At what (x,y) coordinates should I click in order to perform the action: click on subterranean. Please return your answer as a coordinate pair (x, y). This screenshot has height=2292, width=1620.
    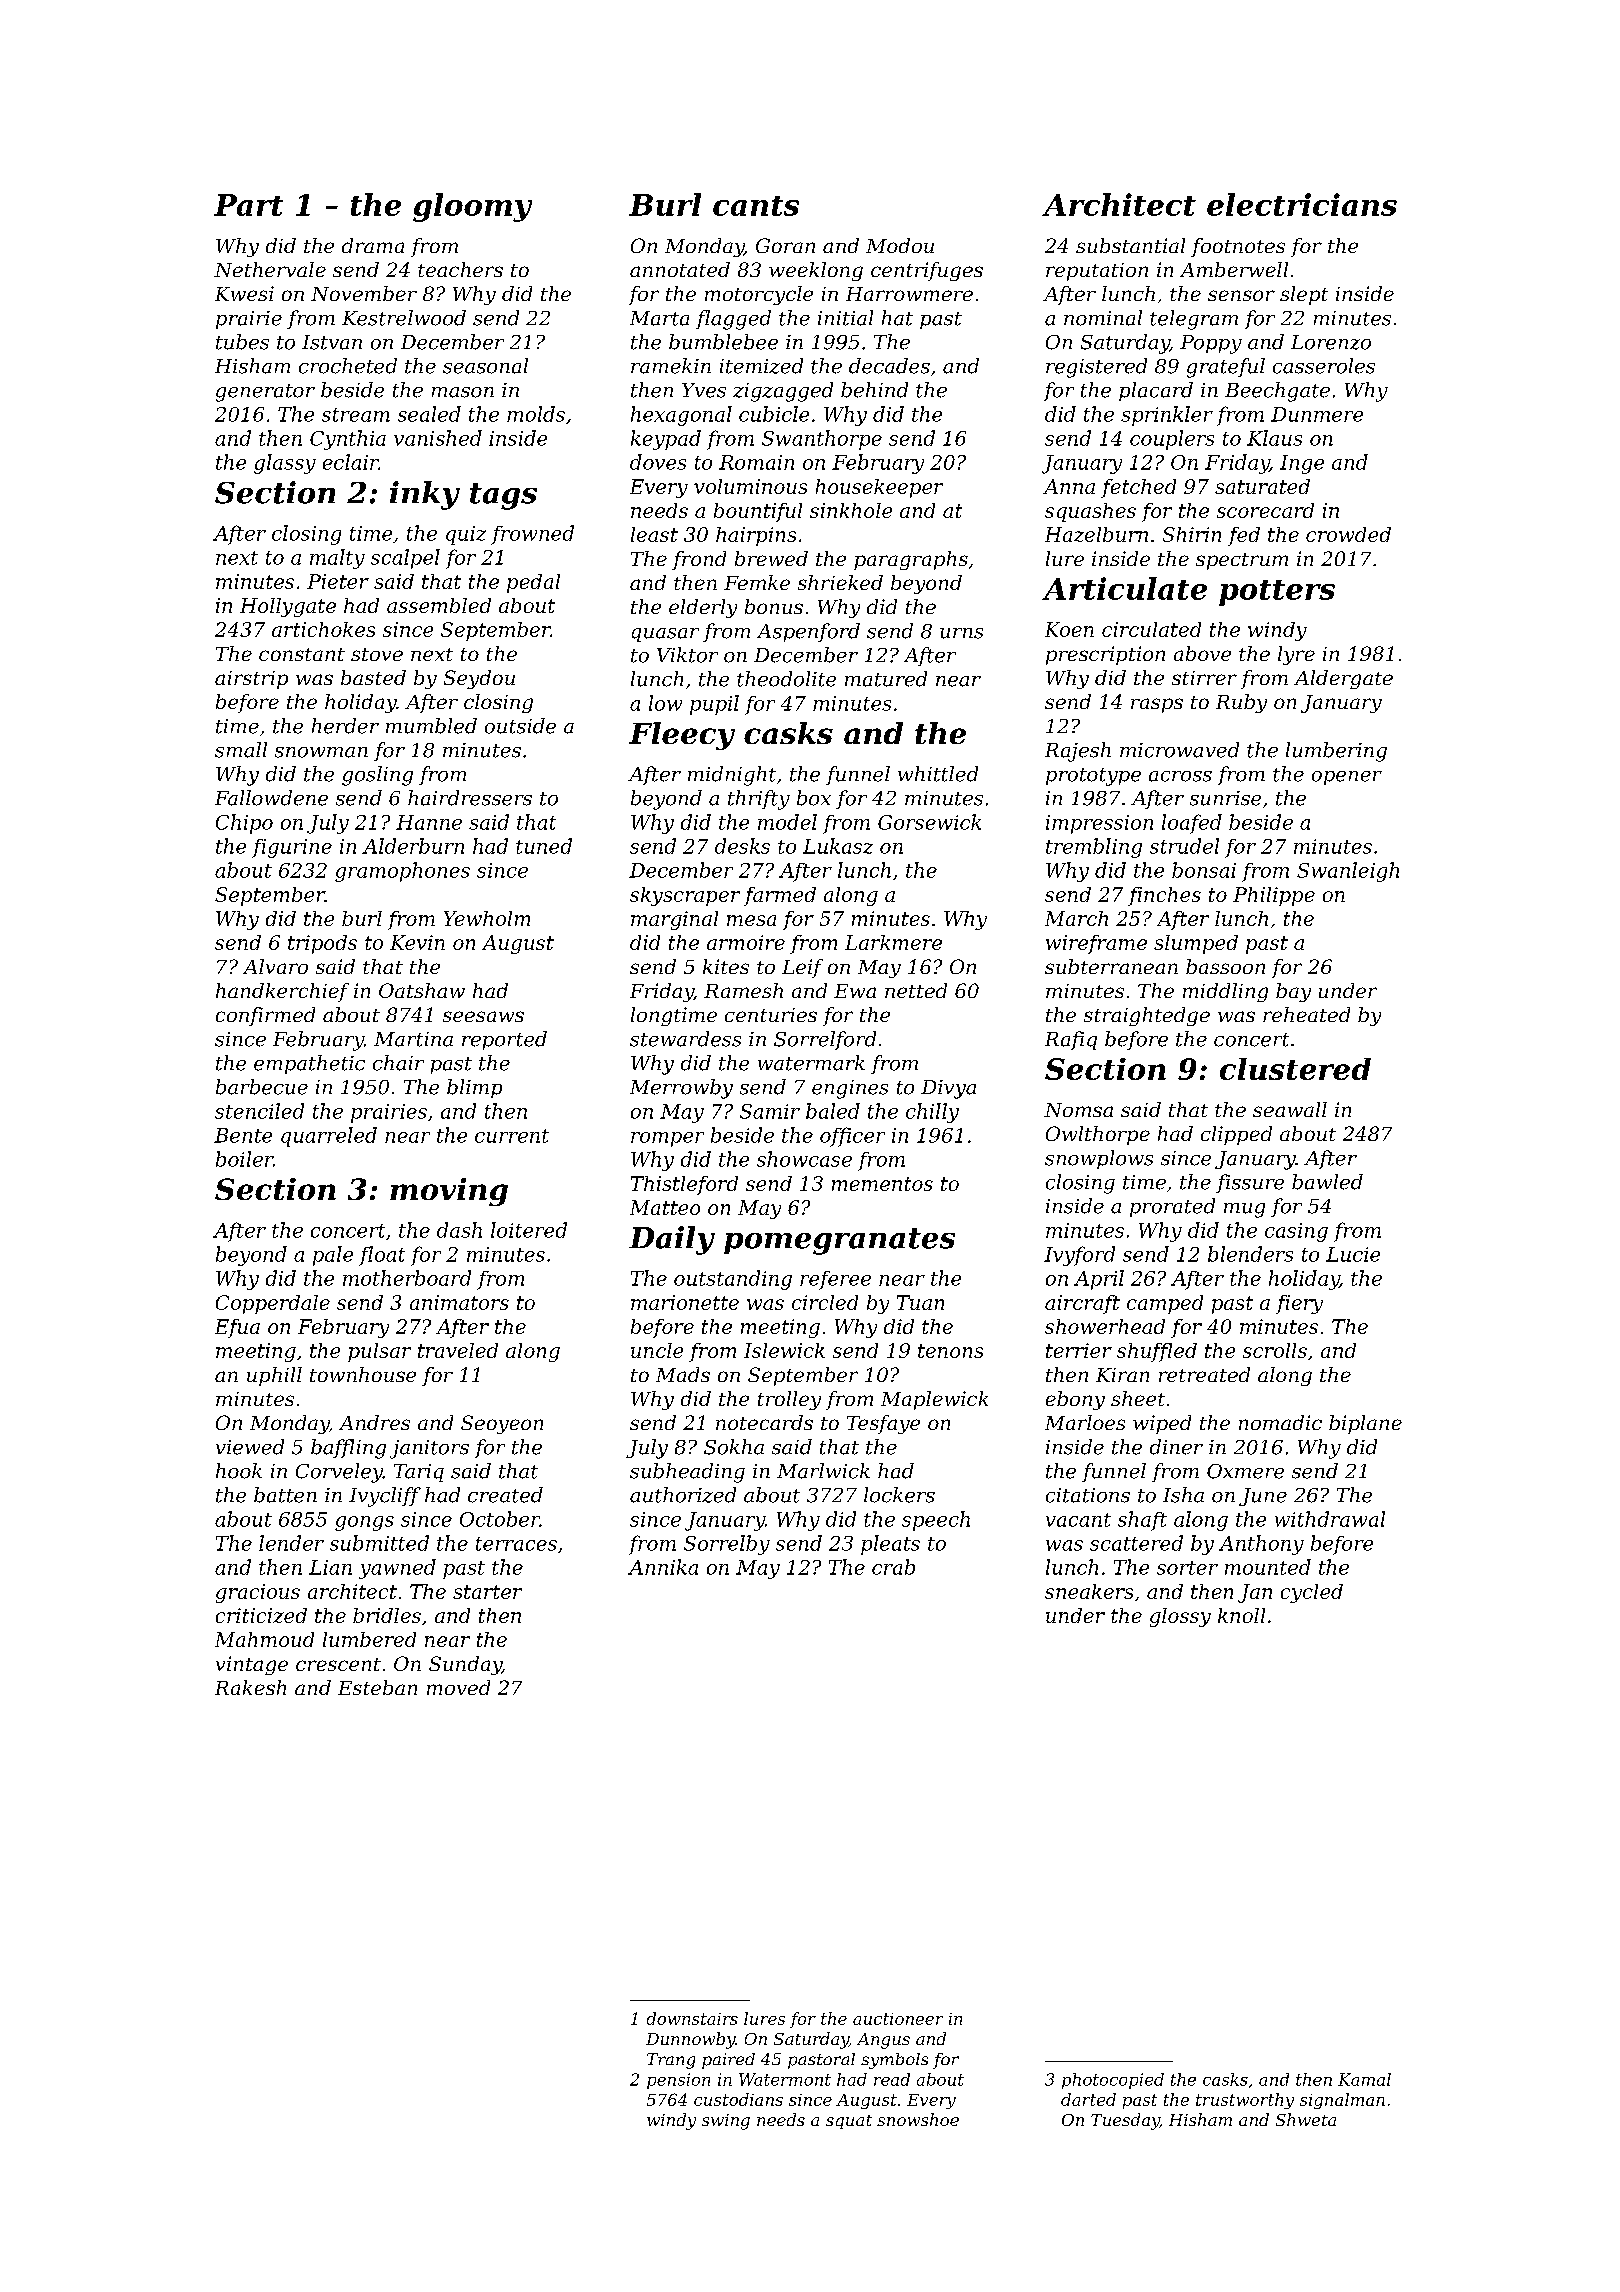
    Looking at the image, I should click on (1111, 966).
